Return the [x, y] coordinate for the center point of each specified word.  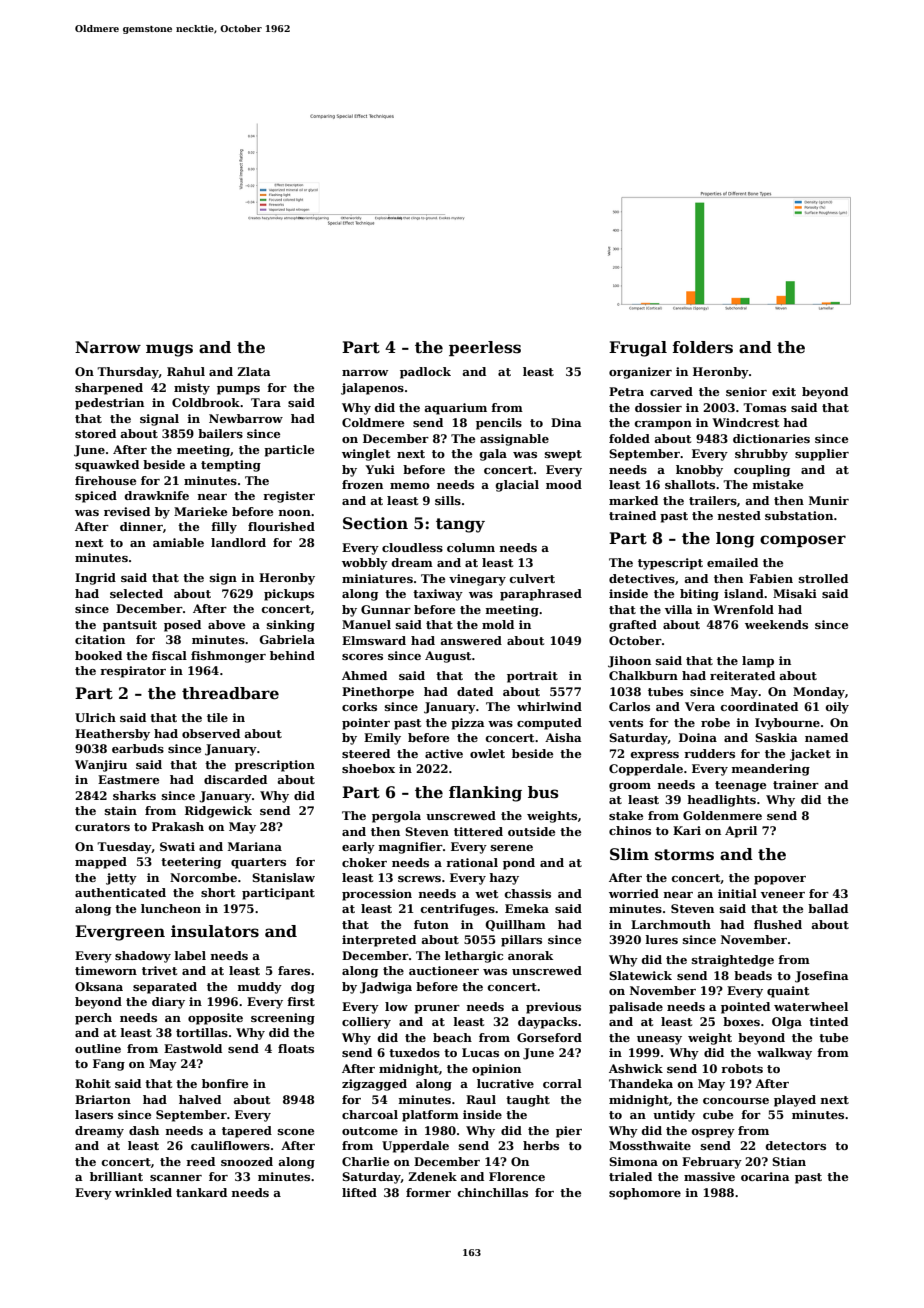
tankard [201, 1192]
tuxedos [414, 1052]
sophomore [645, 1194]
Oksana [99, 986]
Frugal [638, 349]
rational [472, 862]
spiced [96, 497]
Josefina [822, 977]
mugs [169, 350]
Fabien [771, 578]
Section [375, 523]
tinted [828, 1021]
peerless [485, 348]
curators [102, 827]
